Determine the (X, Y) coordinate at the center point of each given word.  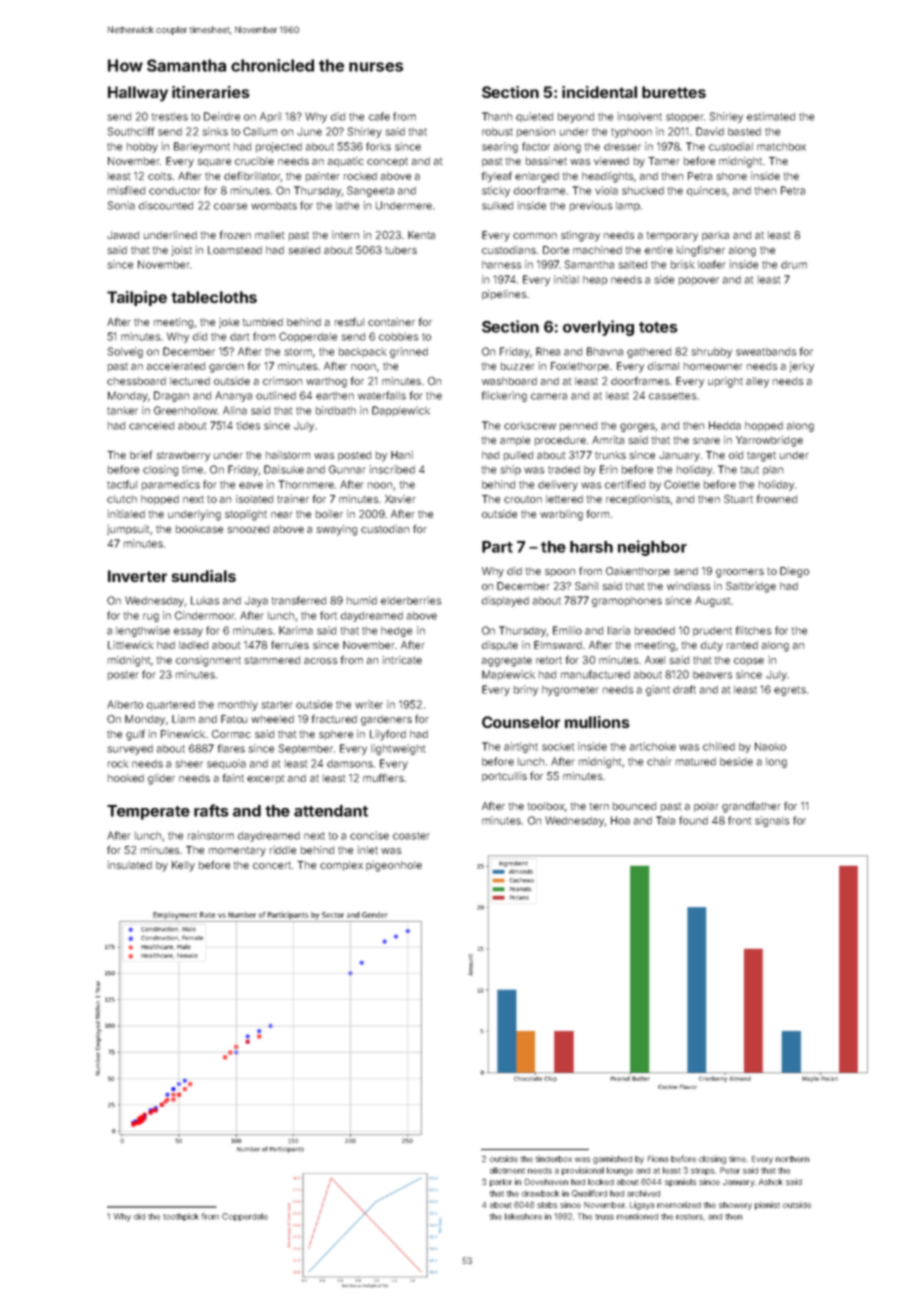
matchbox (781, 147)
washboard (509, 381)
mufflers (383, 777)
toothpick (181, 1217)
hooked (126, 778)
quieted (534, 117)
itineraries (211, 92)
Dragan (171, 396)
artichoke (653, 746)
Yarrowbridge (769, 441)
